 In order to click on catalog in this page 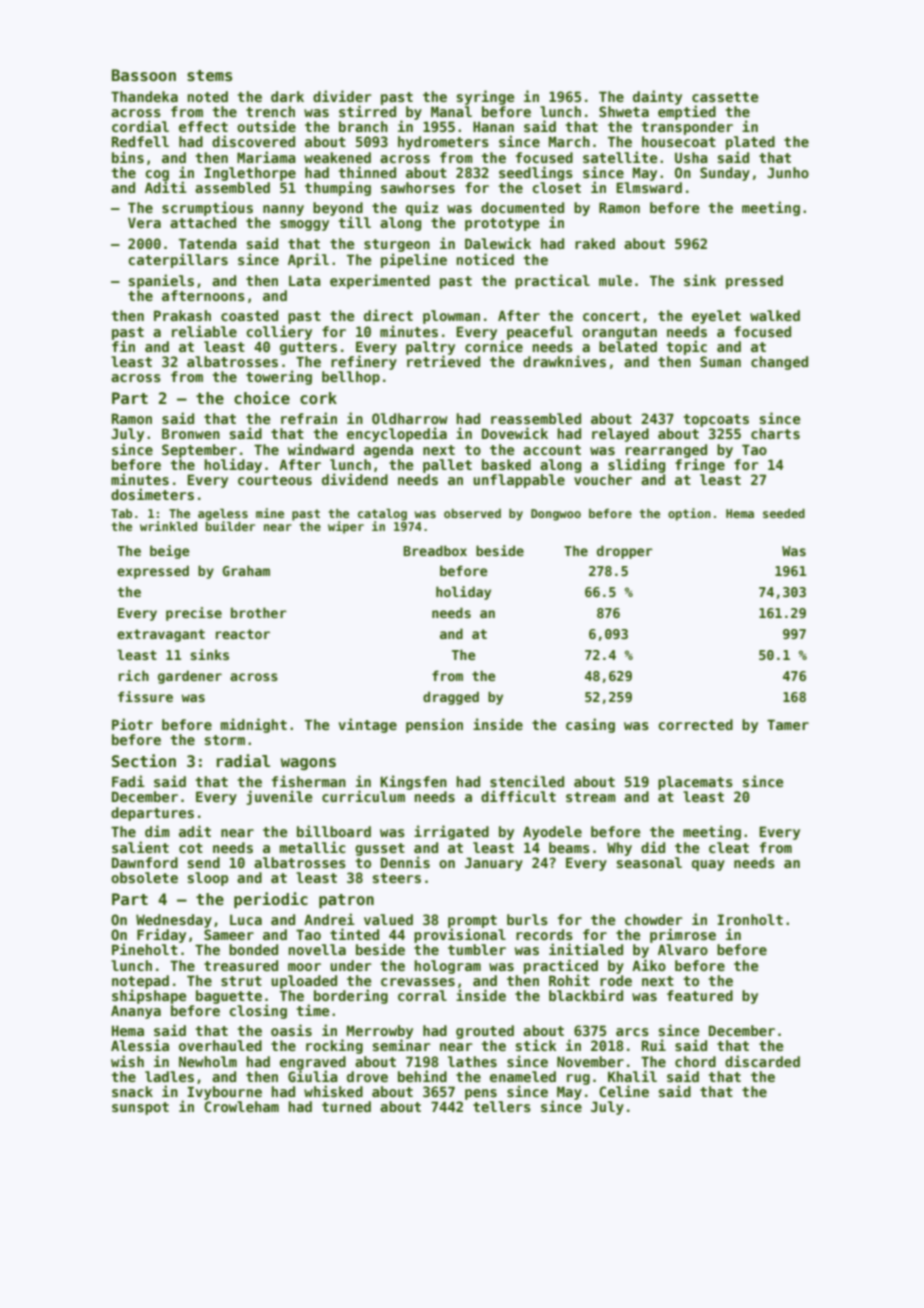, I will do `click(382, 515)`.
